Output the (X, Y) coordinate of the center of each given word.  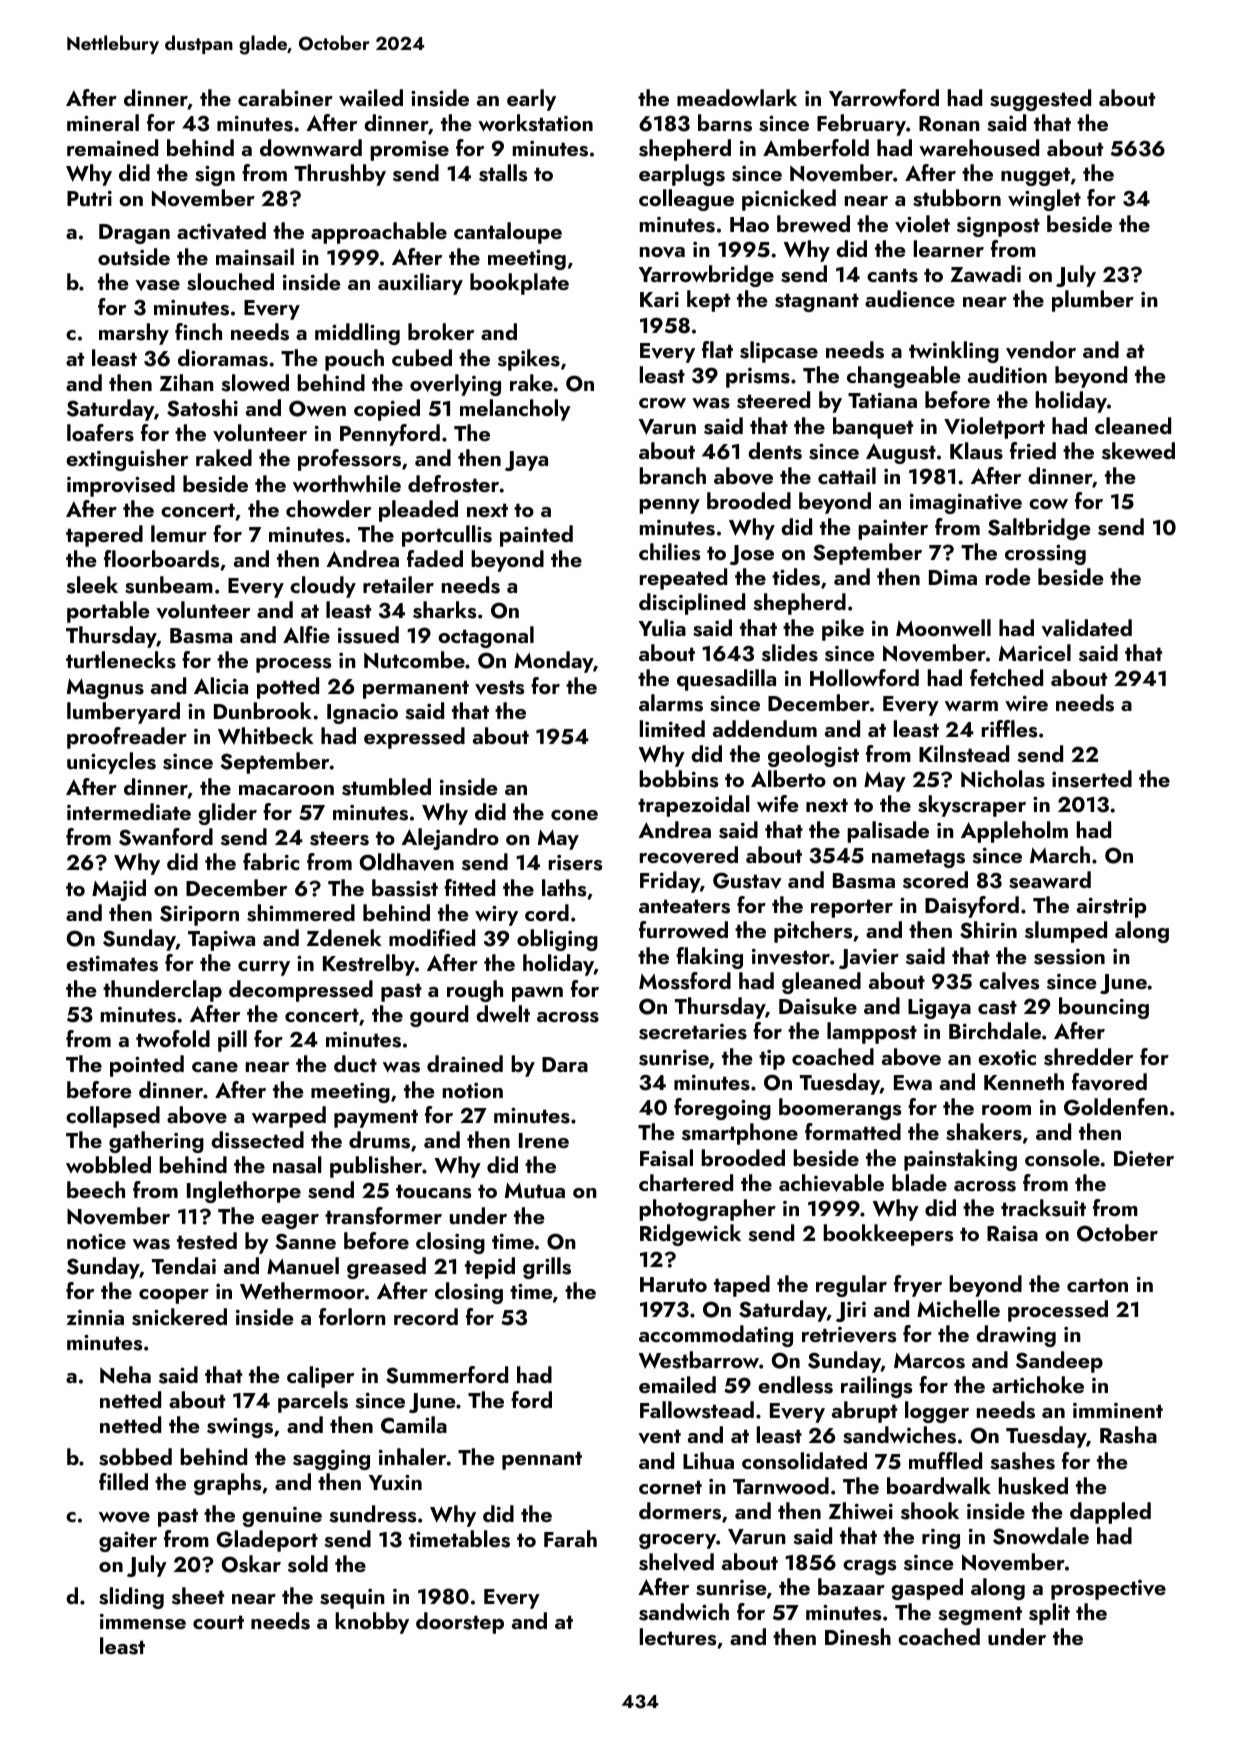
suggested (1040, 100)
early (531, 100)
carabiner (285, 97)
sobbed (135, 1457)
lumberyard (123, 713)
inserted (1092, 779)
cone (574, 815)
